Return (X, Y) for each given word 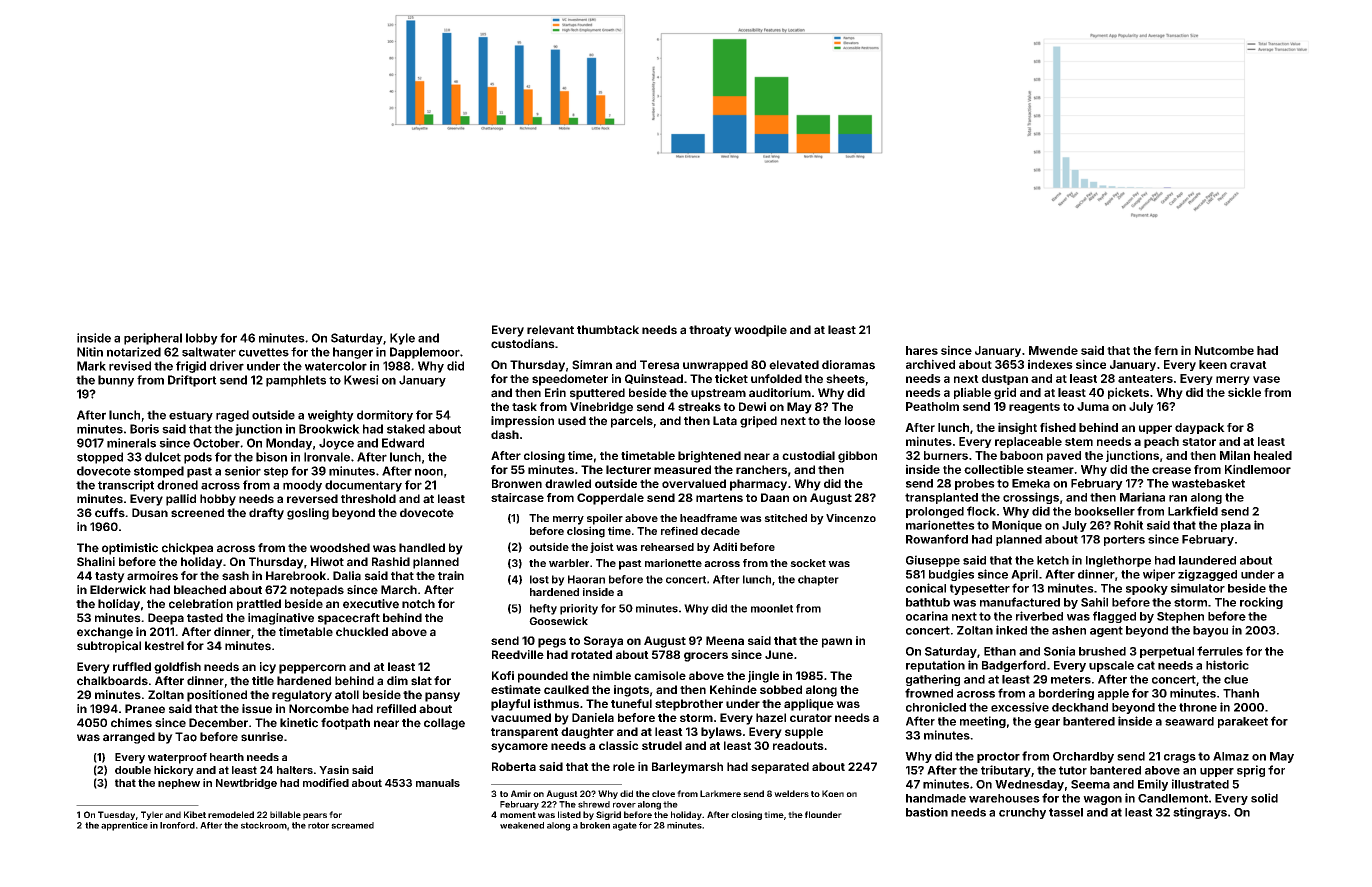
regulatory (302, 696)
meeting (983, 722)
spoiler (605, 519)
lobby (202, 339)
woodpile (760, 331)
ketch (1053, 560)
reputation (935, 666)
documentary (363, 486)
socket (808, 563)
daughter (587, 733)
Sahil (1094, 602)
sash (235, 576)
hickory (174, 770)
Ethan (1000, 651)
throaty (710, 331)
